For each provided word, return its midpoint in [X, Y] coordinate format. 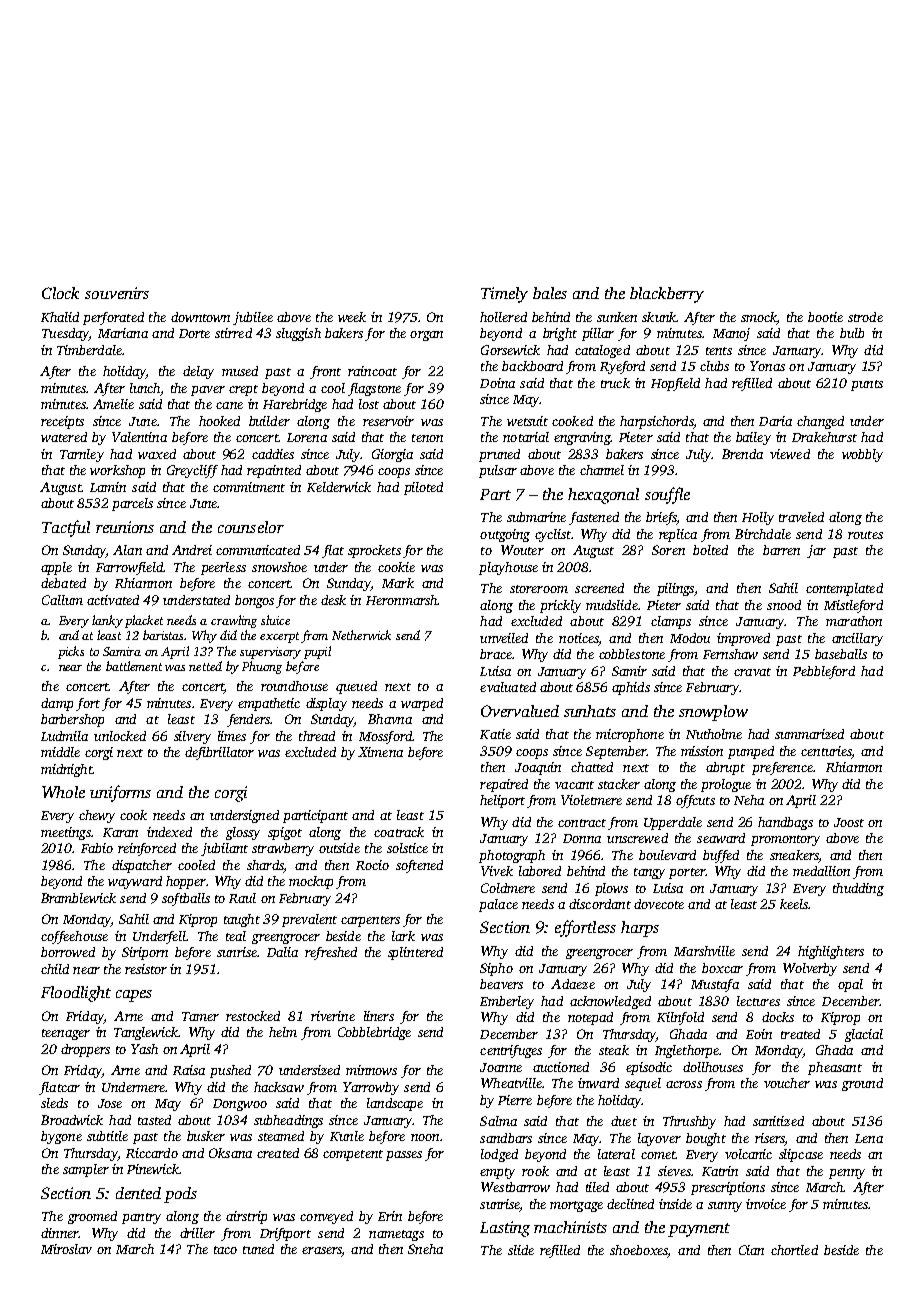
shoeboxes [639, 1251]
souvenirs [117, 293]
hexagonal [603, 496]
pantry [141, 1218]
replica [678, 535]
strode [865, 317]
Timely [504, 295]
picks [71, 652]
